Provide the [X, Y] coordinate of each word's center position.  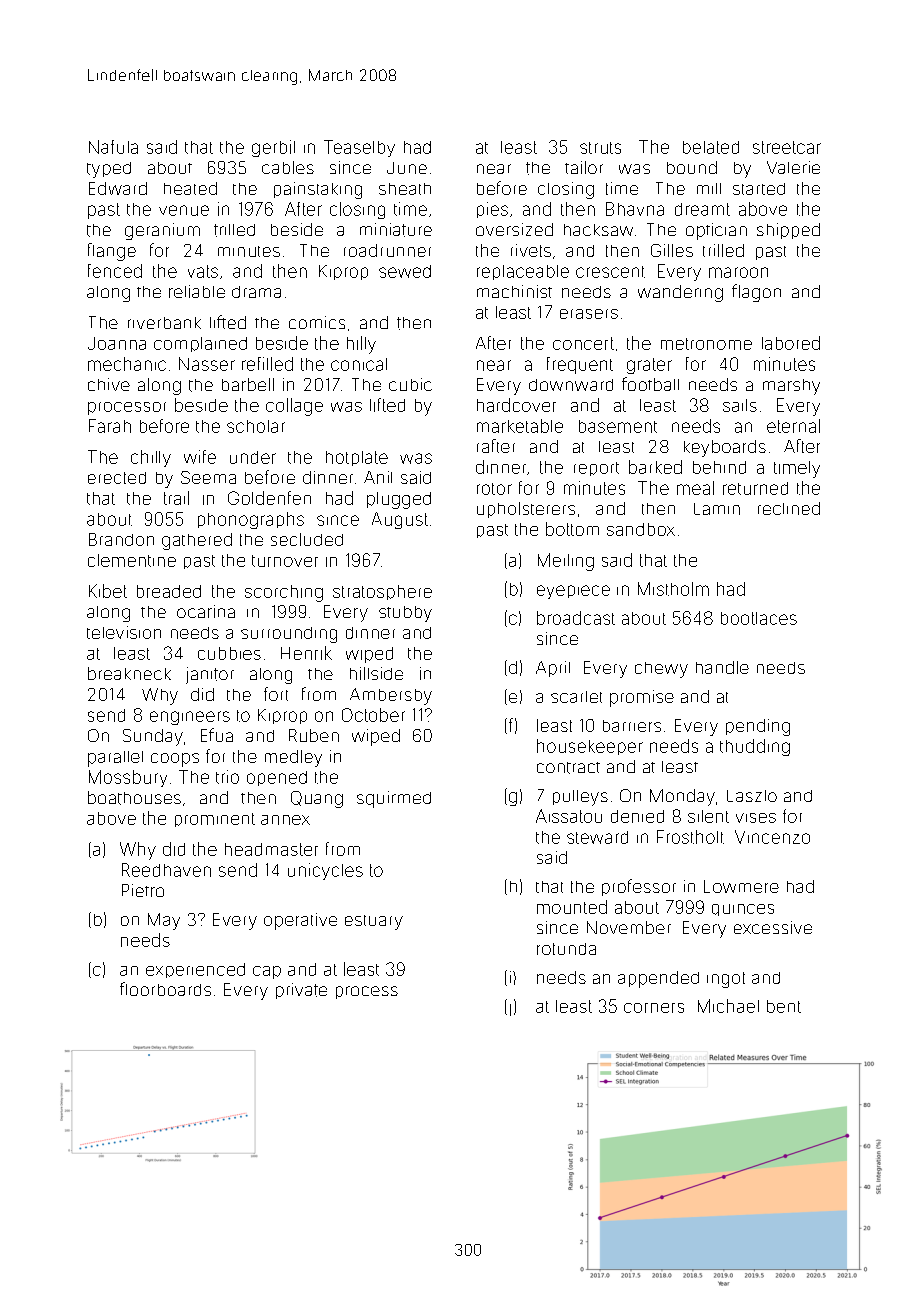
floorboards [165, 989]
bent [784, 1006]
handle [722, 667]
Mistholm [673, 589]
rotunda [566, 949]
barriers [632, 726]
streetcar [787, 147]
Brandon [121, 539]
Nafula [113, 147]
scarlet [576, 697]
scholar [256, 426]
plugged [399, 500]
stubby [405, 614]
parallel [115, 759]
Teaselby [359, 148]
